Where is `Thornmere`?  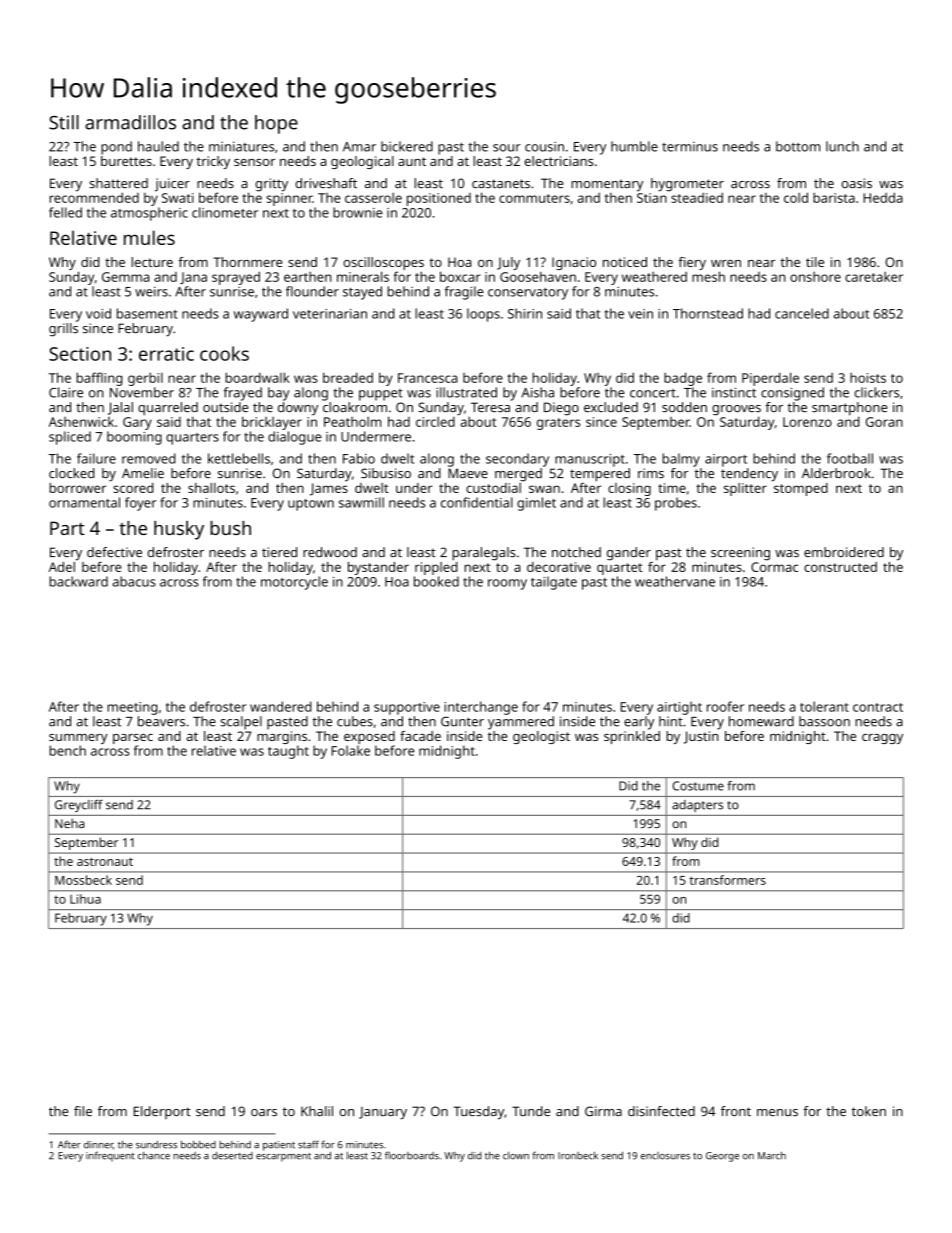 Thornmere is located at coordinates (247, 262).
